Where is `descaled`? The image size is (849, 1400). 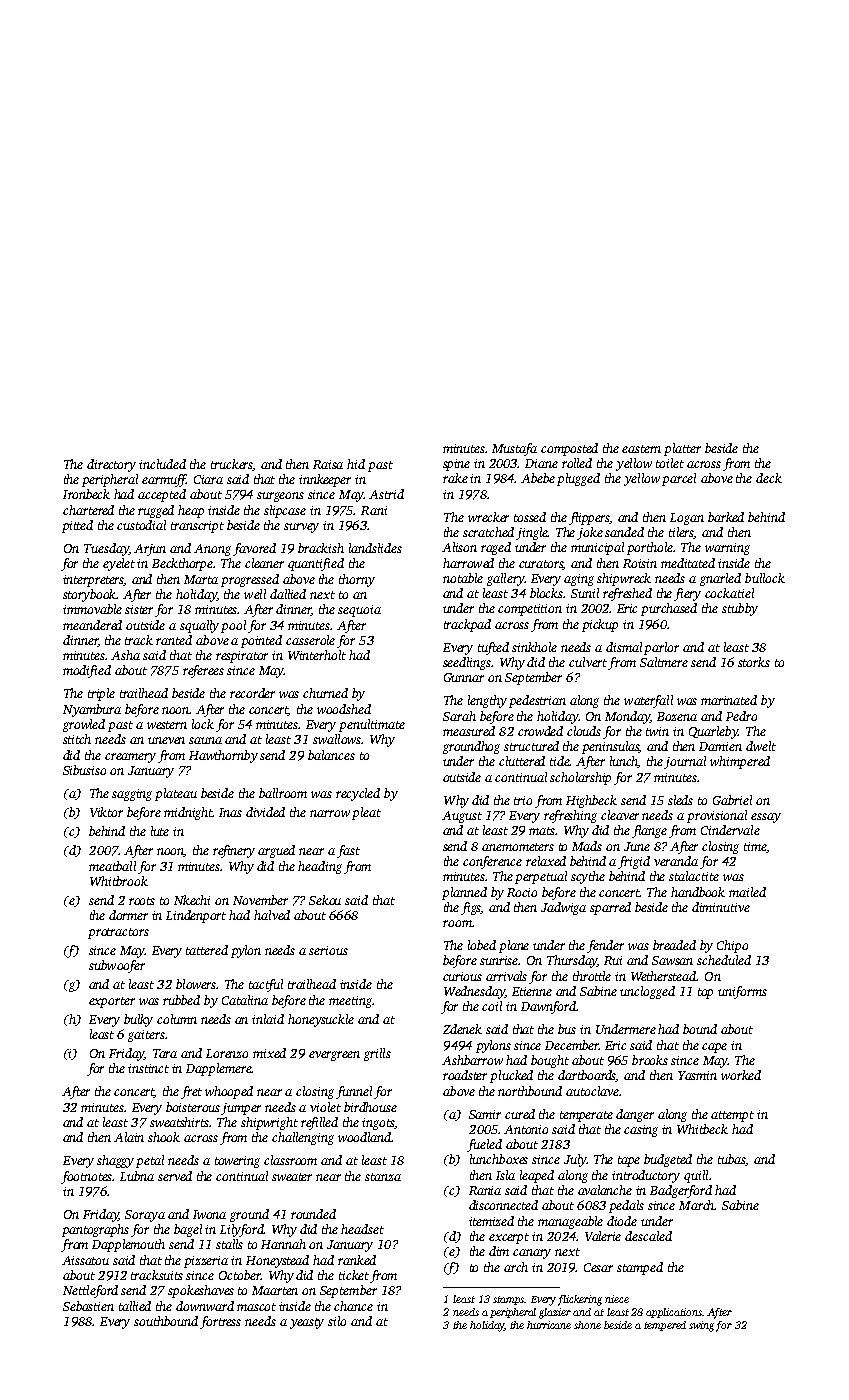
descaled is located at coordinates (648, 1236).
